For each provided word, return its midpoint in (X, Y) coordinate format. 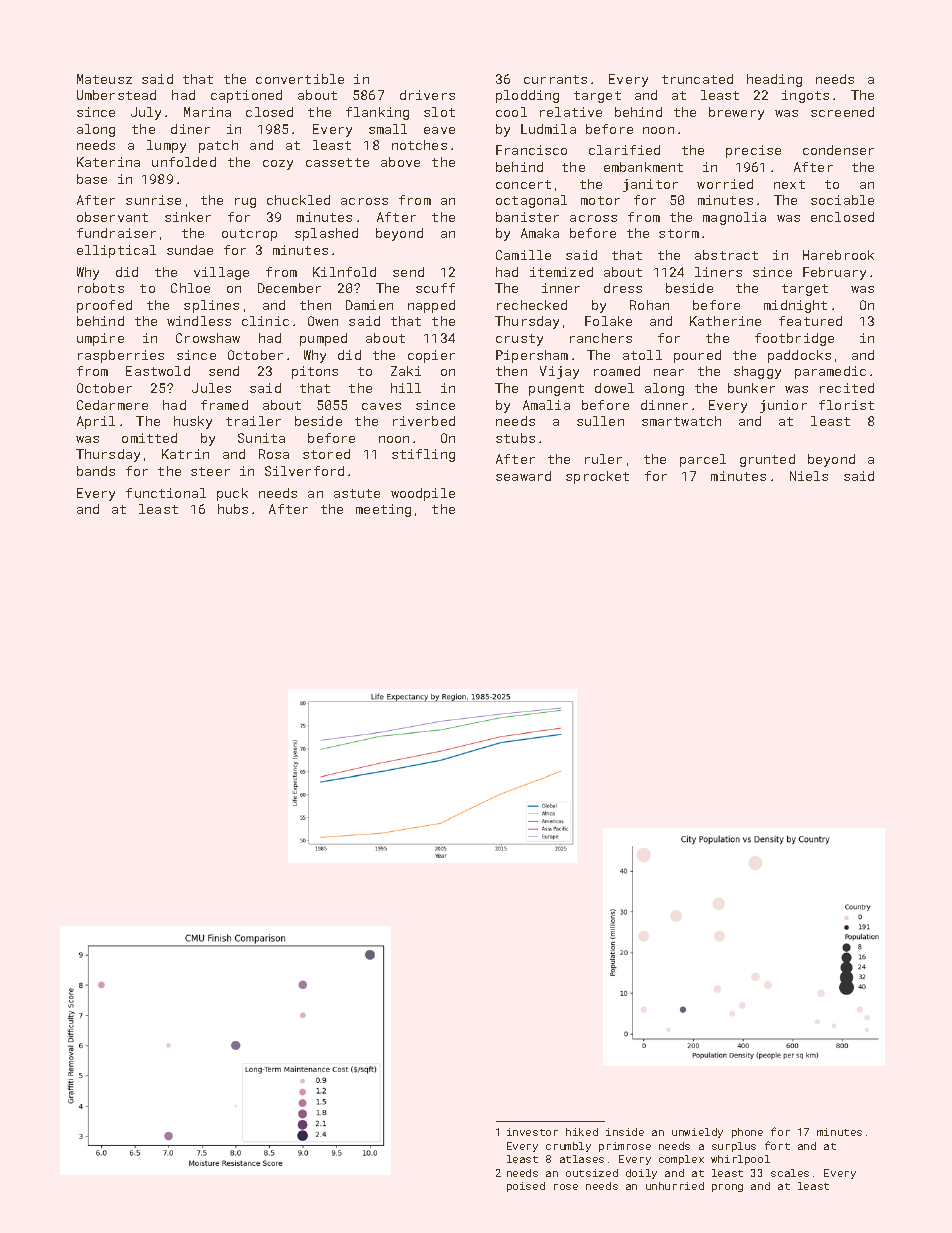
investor (532, 1132)
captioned (246, 96)
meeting (383, 510)
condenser (838, 150)
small (388, 129)
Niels (809, 476)
